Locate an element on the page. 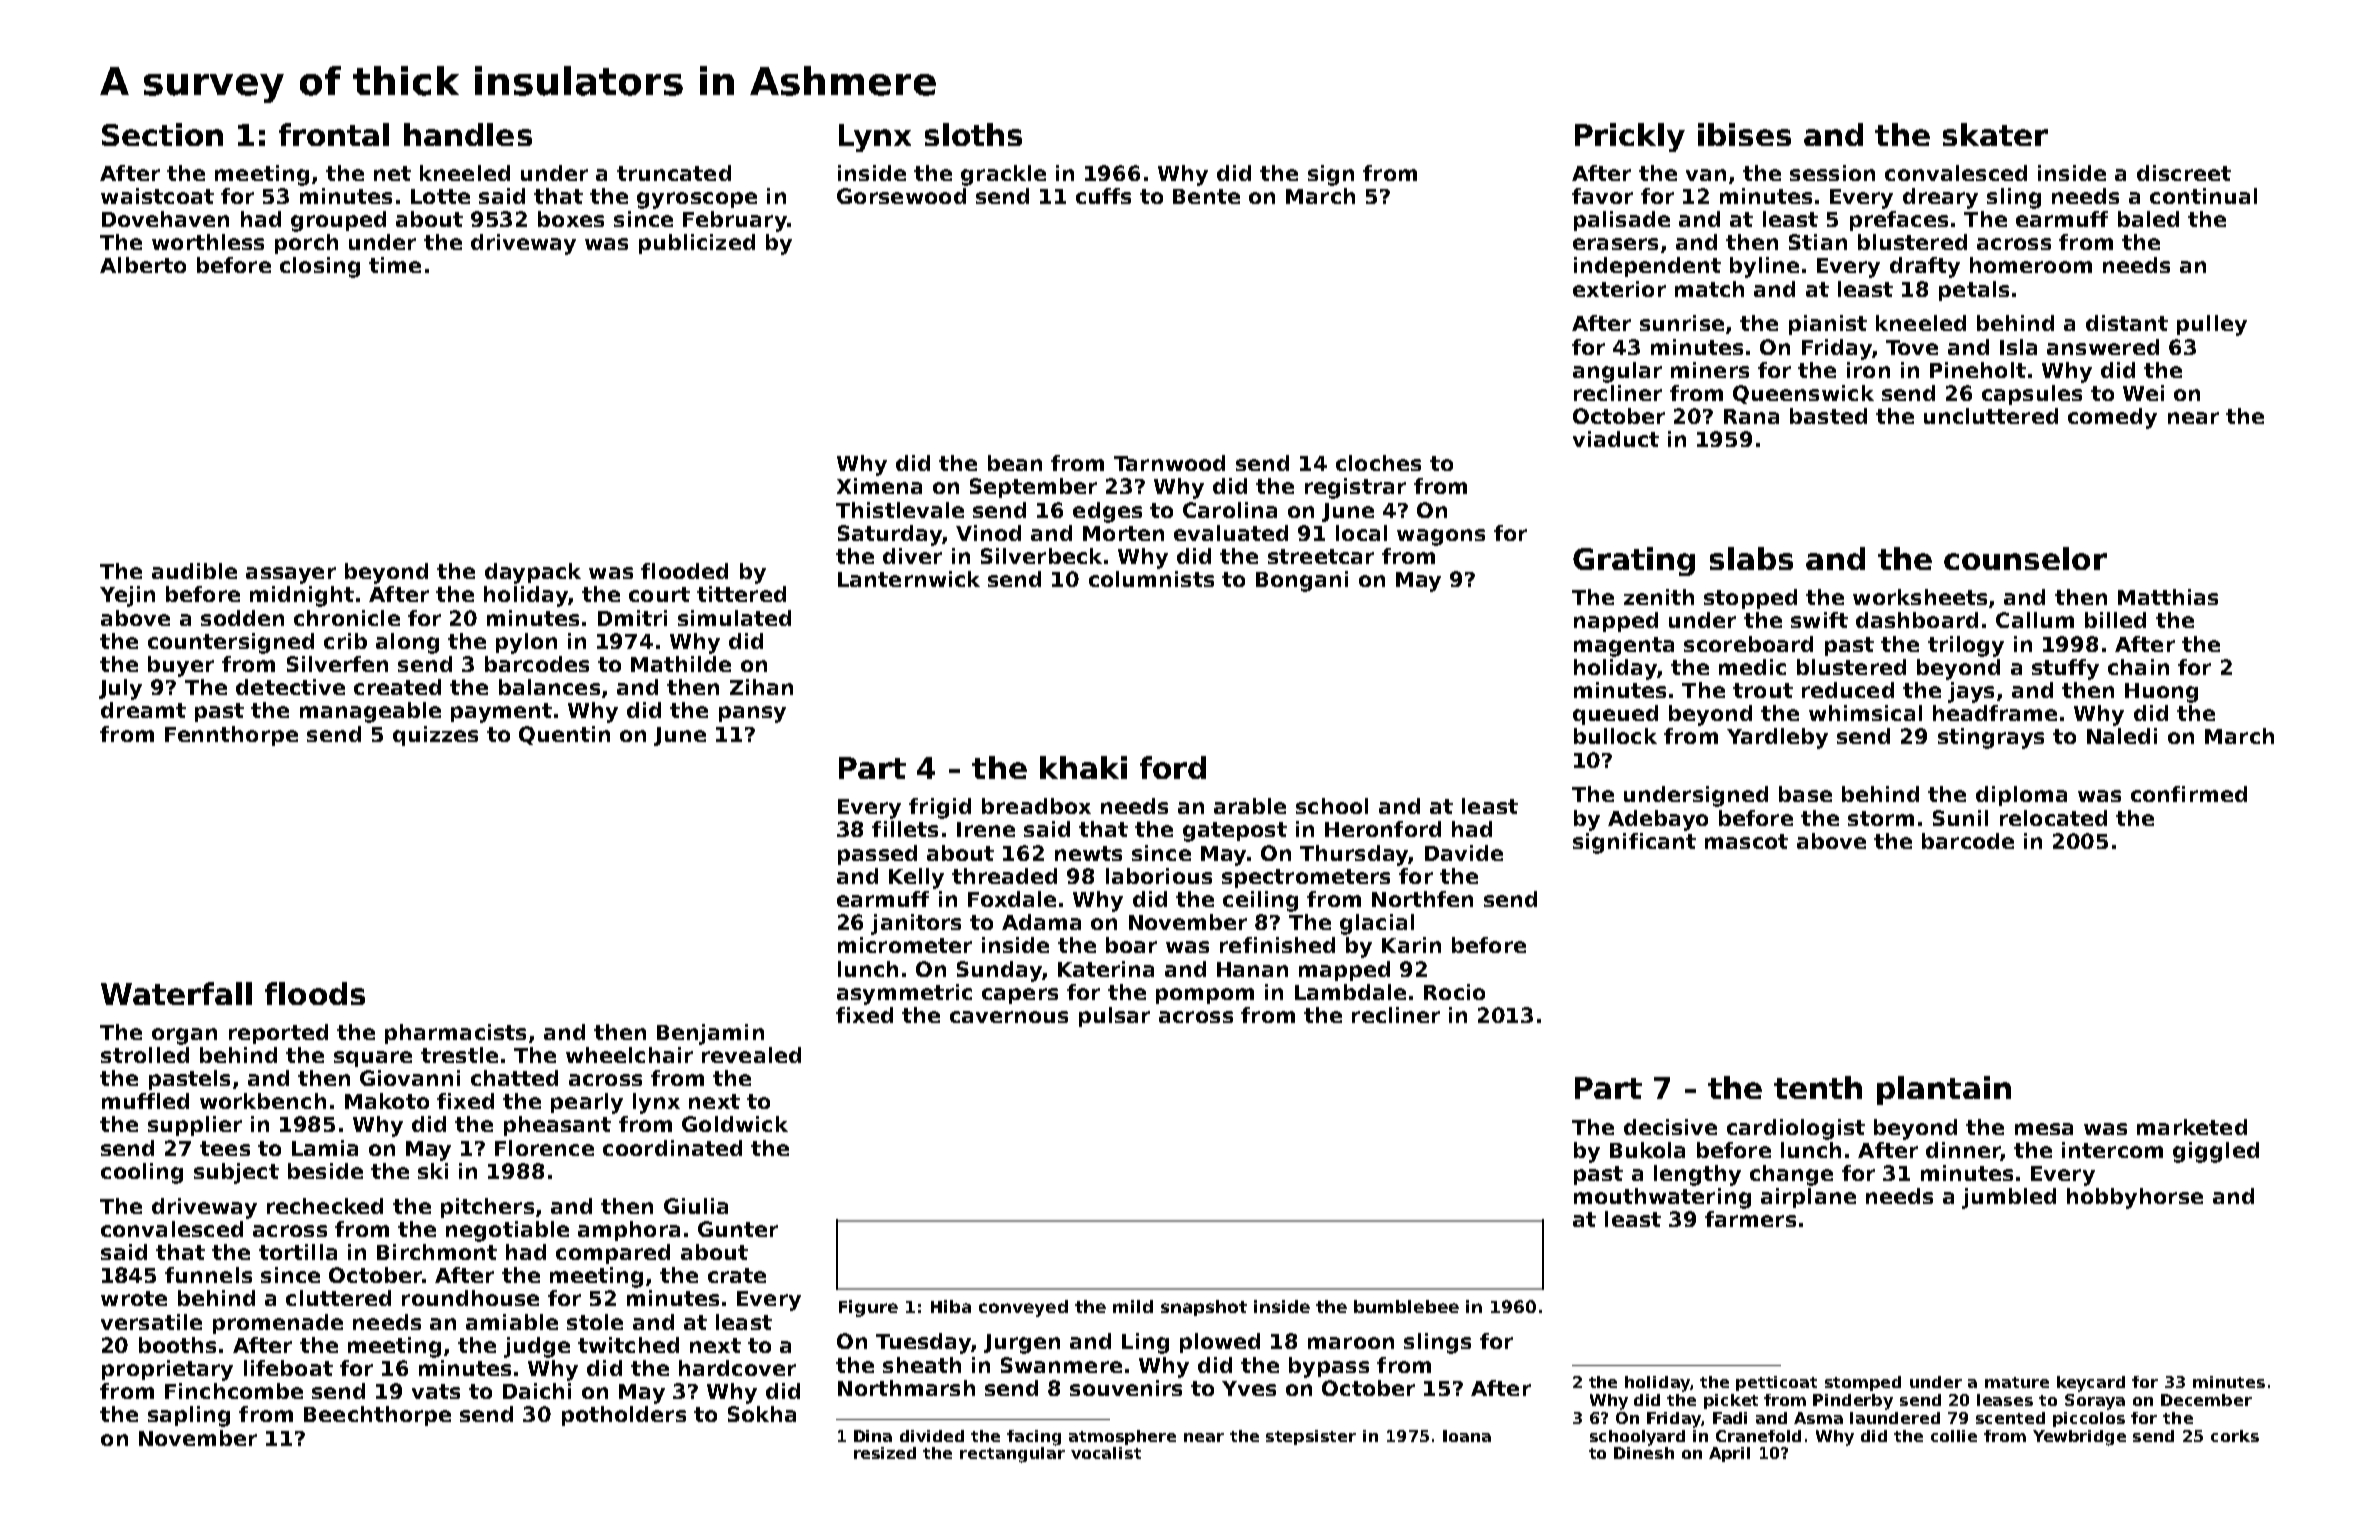  Beechthorpe is located at coordinates (377, 1416).
